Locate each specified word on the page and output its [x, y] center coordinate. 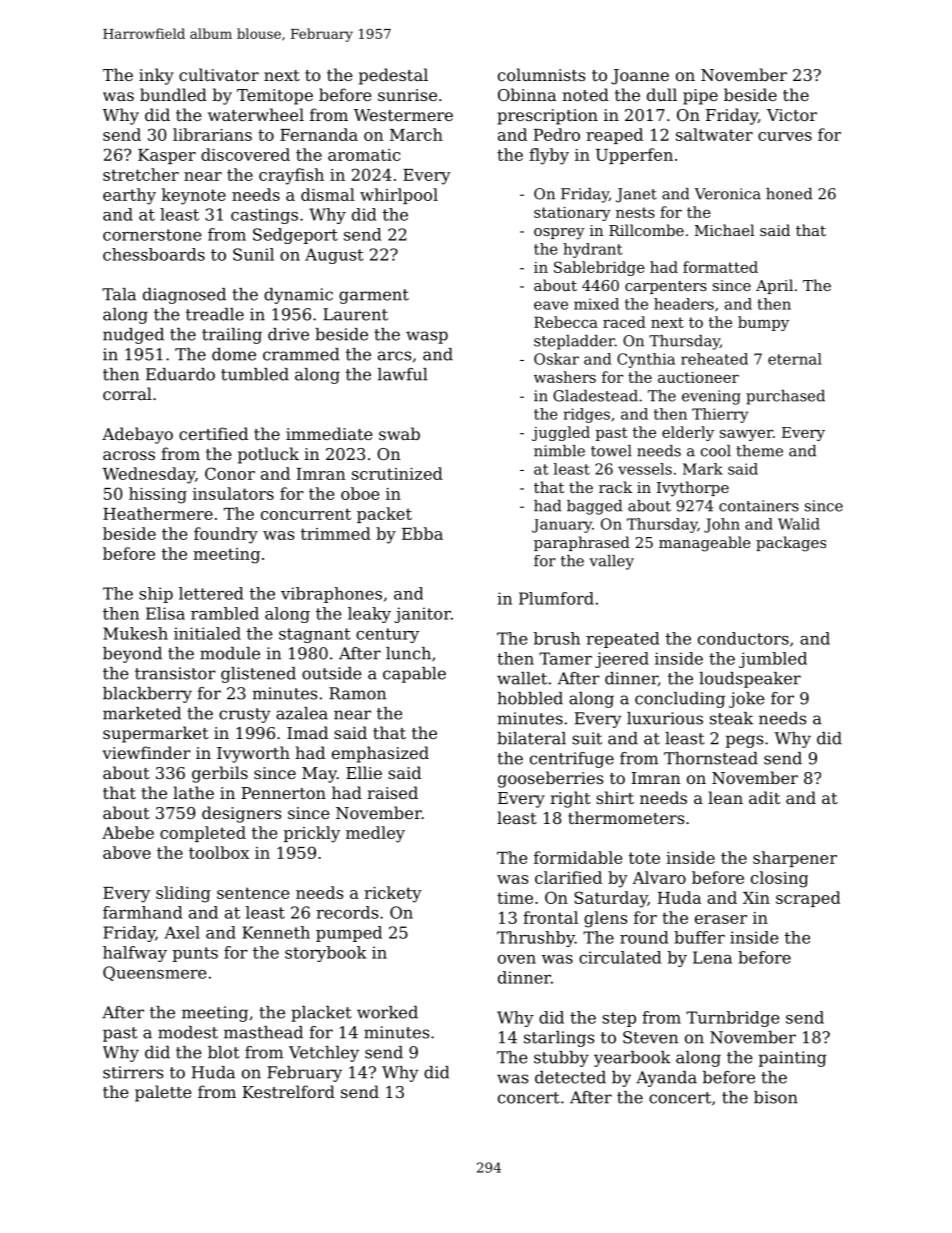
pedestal [393, 76]
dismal [328, 194]
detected [570, 1077]
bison [776, 1097]
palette [163, 1093]
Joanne [640, 77]
